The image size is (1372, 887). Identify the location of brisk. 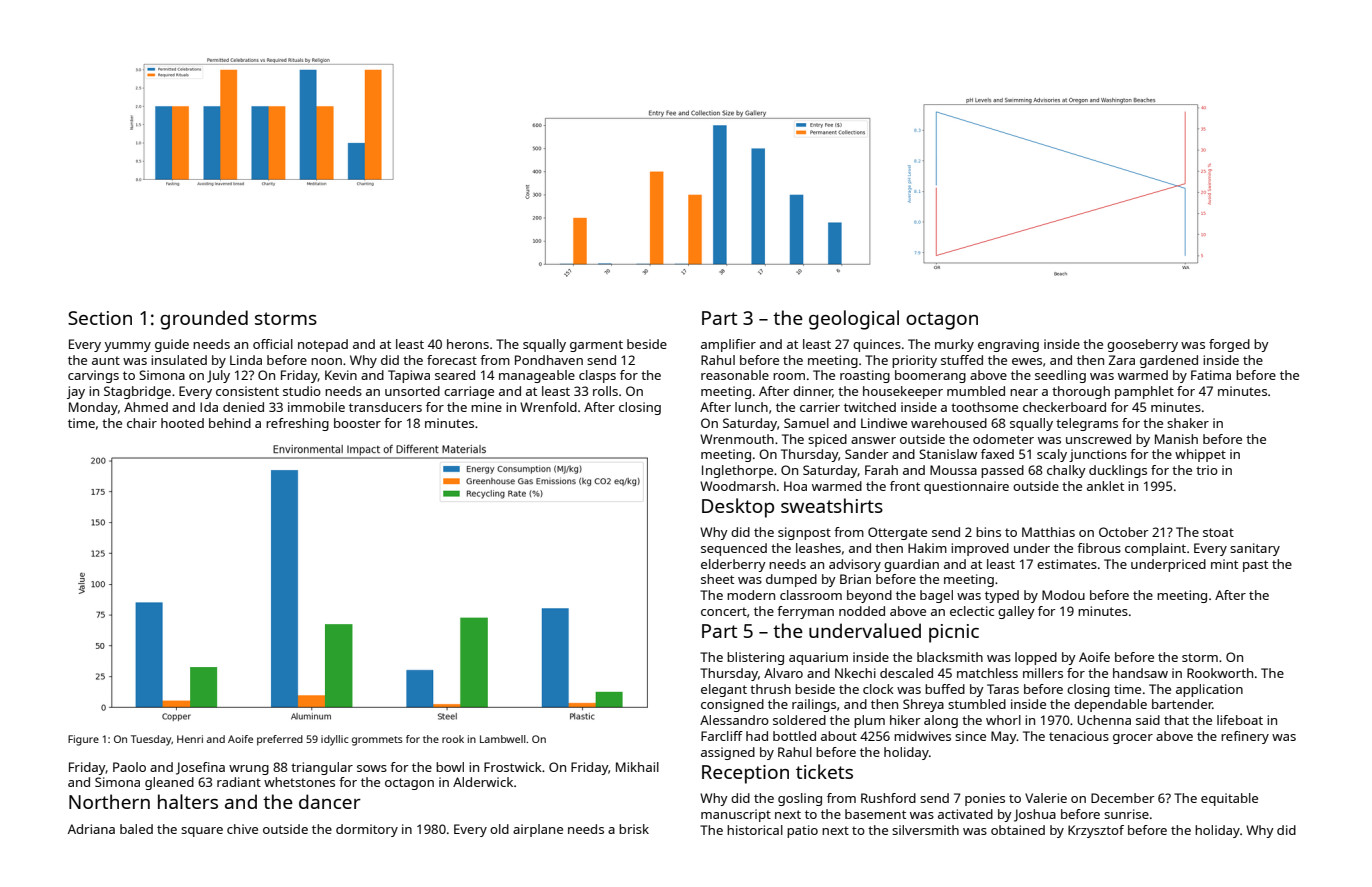
(634, 829).
